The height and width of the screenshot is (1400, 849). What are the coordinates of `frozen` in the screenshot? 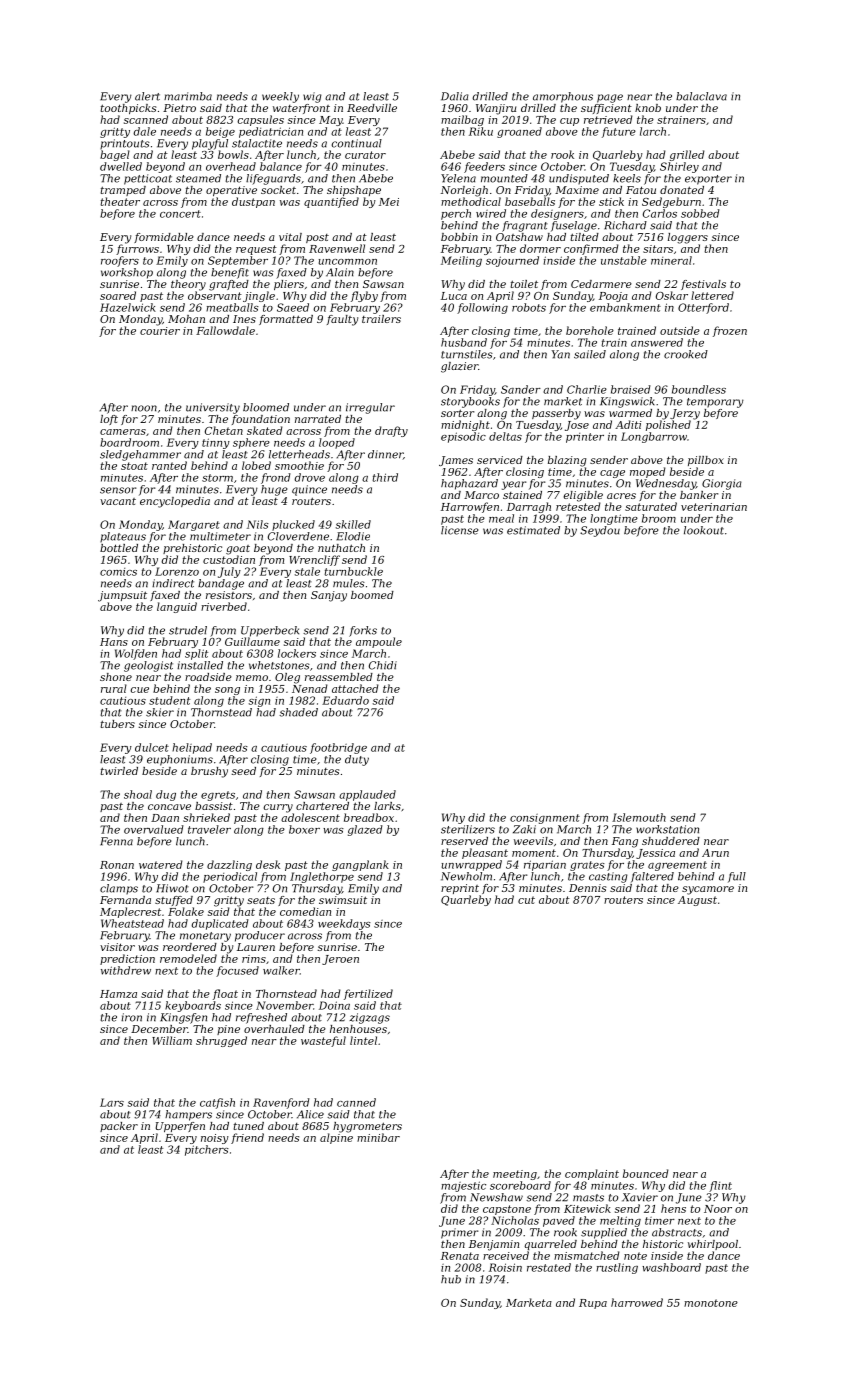 It's located at (730, 331).
